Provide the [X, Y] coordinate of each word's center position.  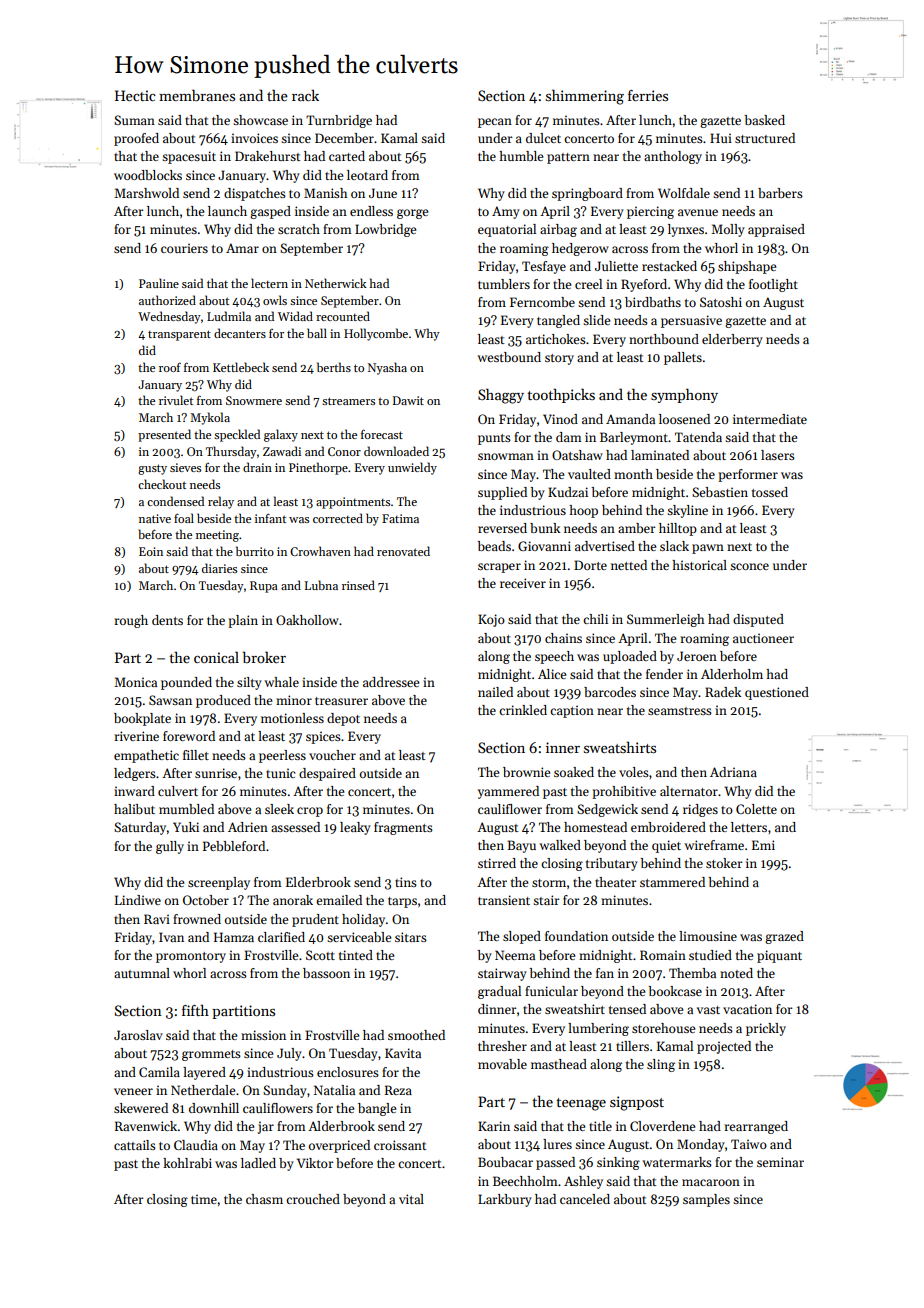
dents [167, 620]
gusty [152, 469]
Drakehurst [267, 156]
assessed [295, 827]
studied [710, 955]
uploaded [630, 657]
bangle [377, 1109]
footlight [773, 285]
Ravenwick [146, 1126]
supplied [502, 493]
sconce [749, 566]
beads [494, 546]
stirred [497, 863]
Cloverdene [662, 1126]
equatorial [507, 230]
